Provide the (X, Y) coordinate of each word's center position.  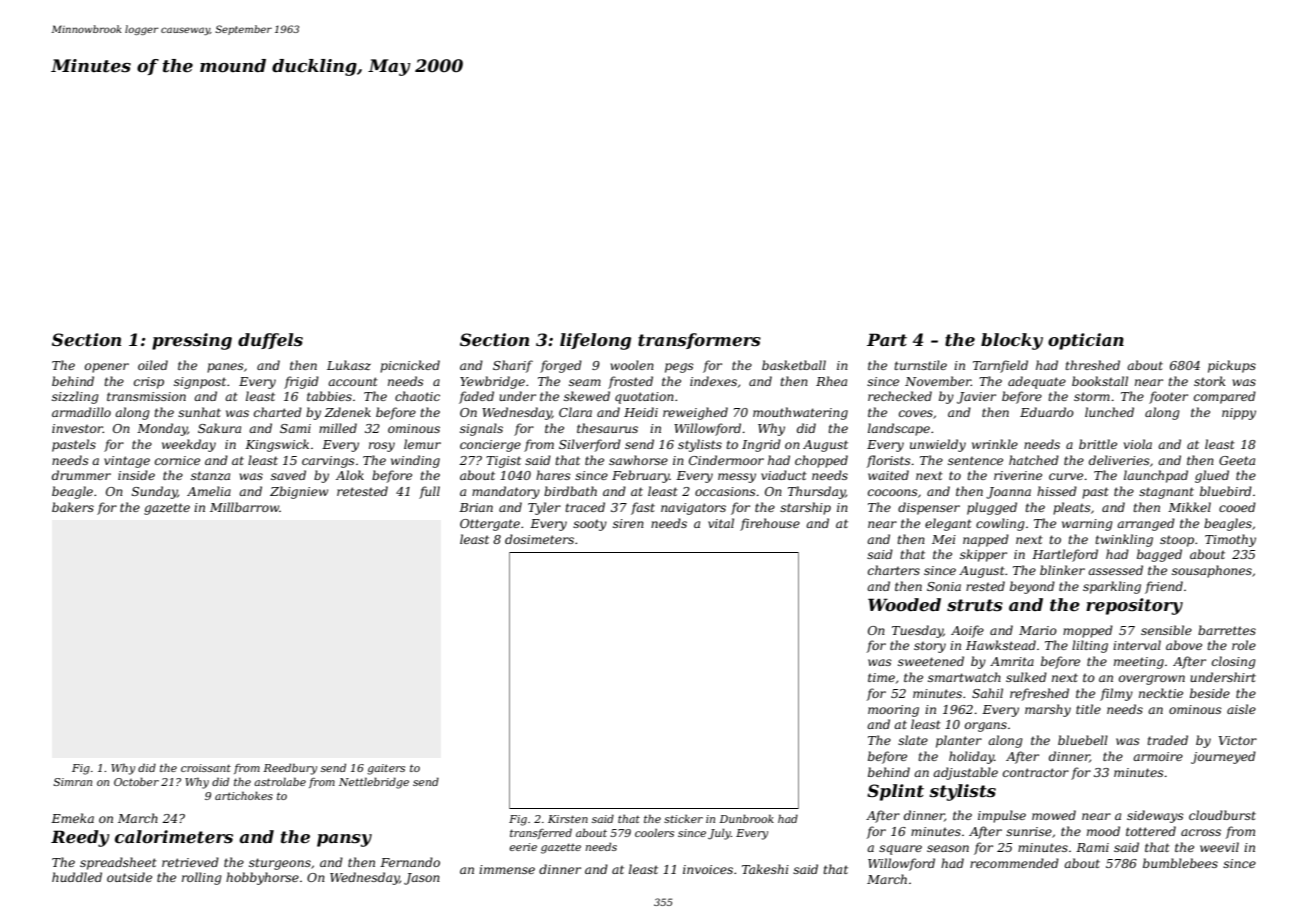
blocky (1012, 341)
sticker (683, 819)
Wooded (904, 604)
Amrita (1012, 661)
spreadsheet (118, 863)
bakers (73, 507)
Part (887, 339)
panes (225, 368)
